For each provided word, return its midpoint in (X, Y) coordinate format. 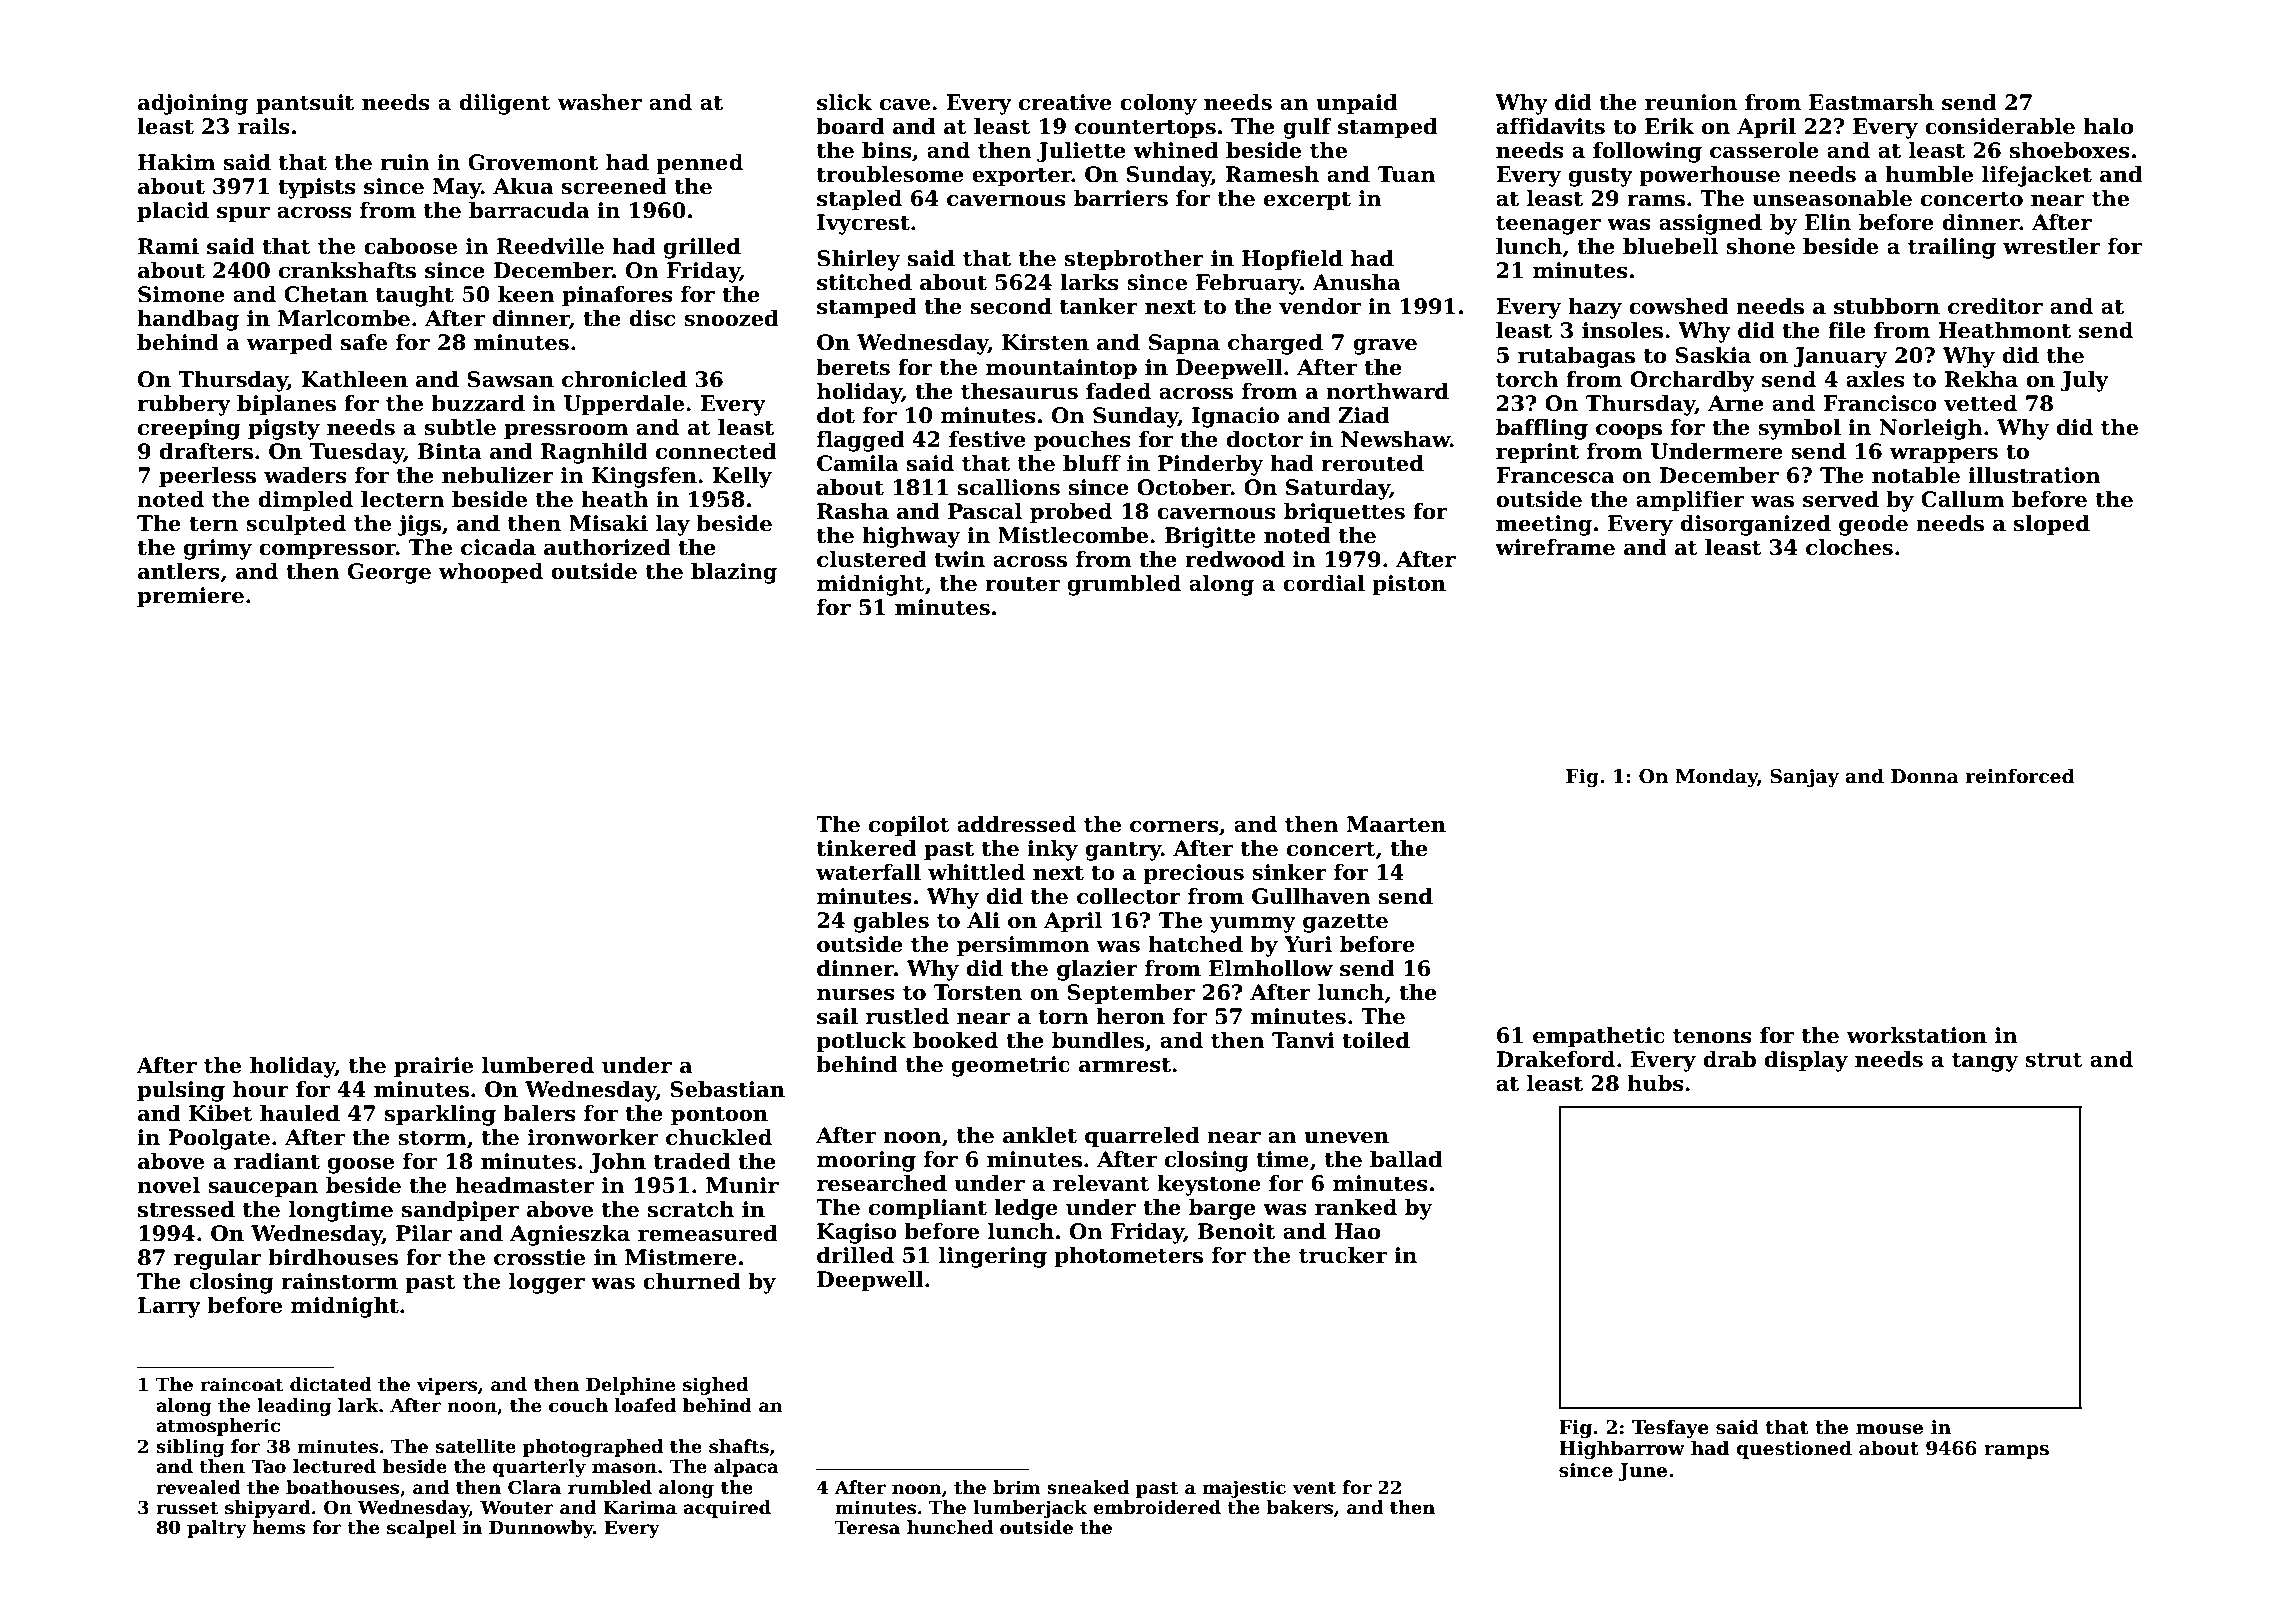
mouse (1889, 1429)
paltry (217, 1529)
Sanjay (1804, 778)
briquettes (1344, 513)
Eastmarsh (1871, 102)
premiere (190, 597)
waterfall (868, 872)
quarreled (1142, 1137)
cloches (1849, 547)
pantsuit (305, 104)
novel (168, 1185)
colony (1158, 104)
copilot (909, 826)
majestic (1244, 1489)
